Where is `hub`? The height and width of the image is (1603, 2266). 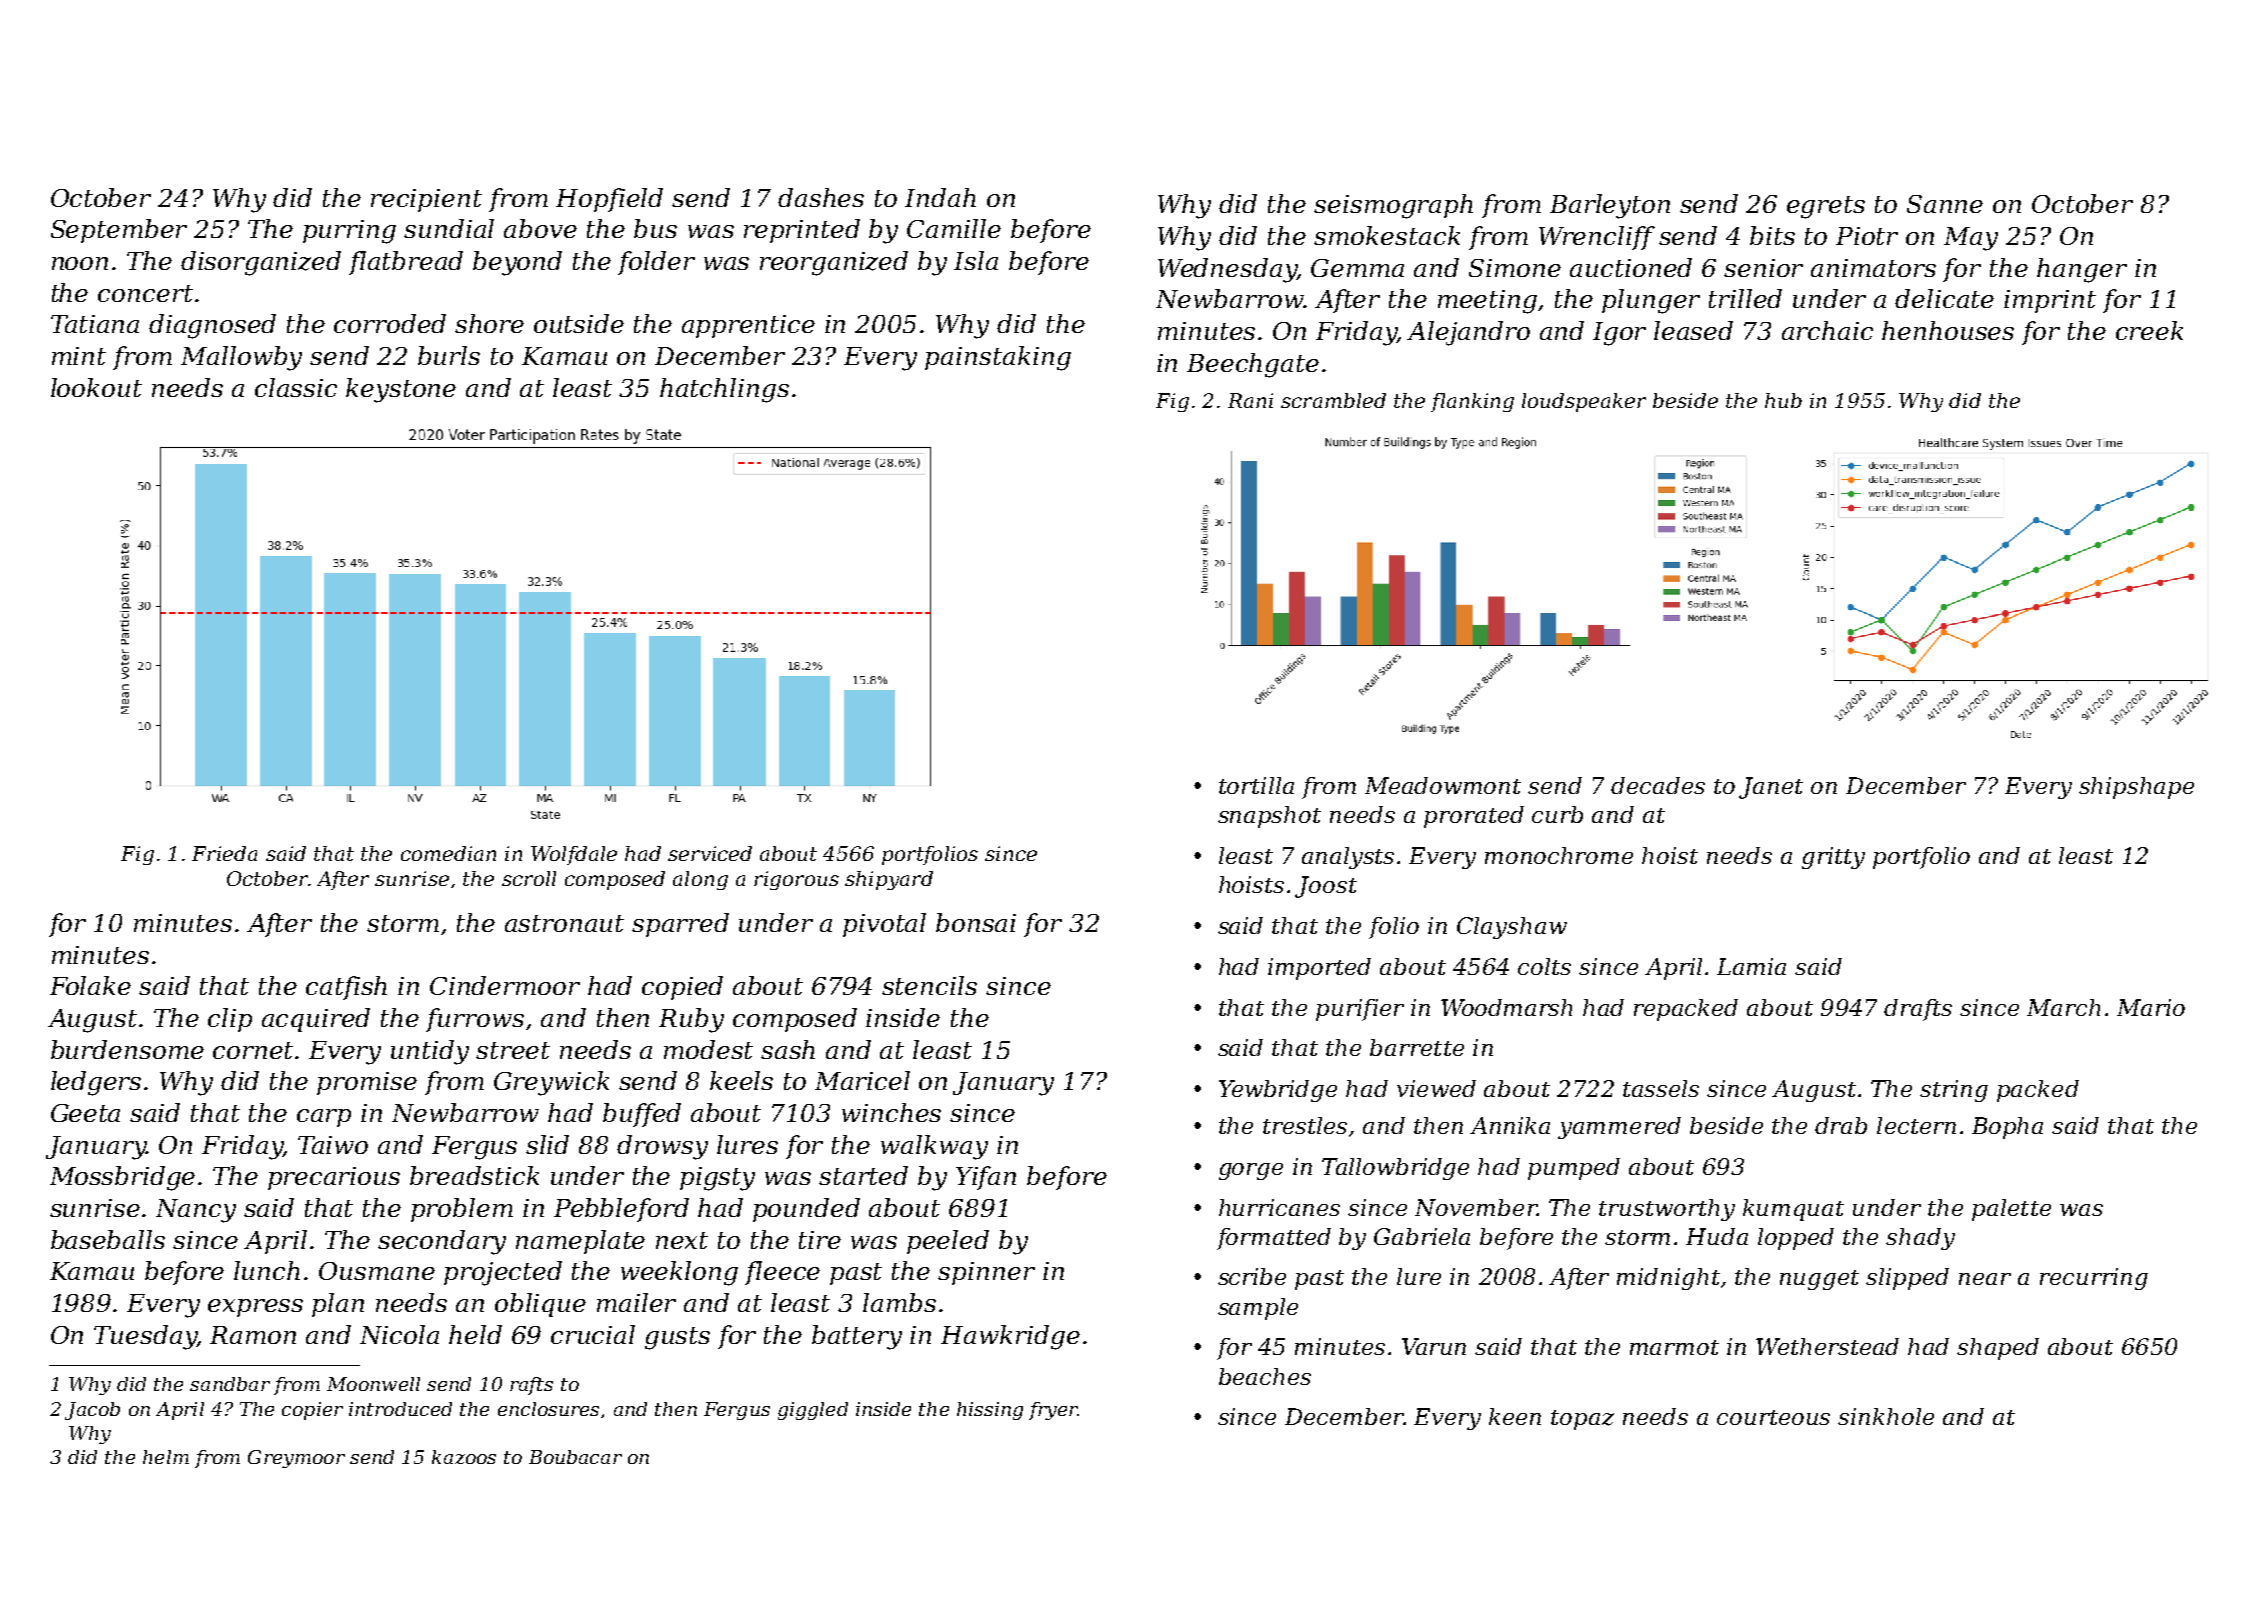 hub is located at coordinates (1783, 400).
